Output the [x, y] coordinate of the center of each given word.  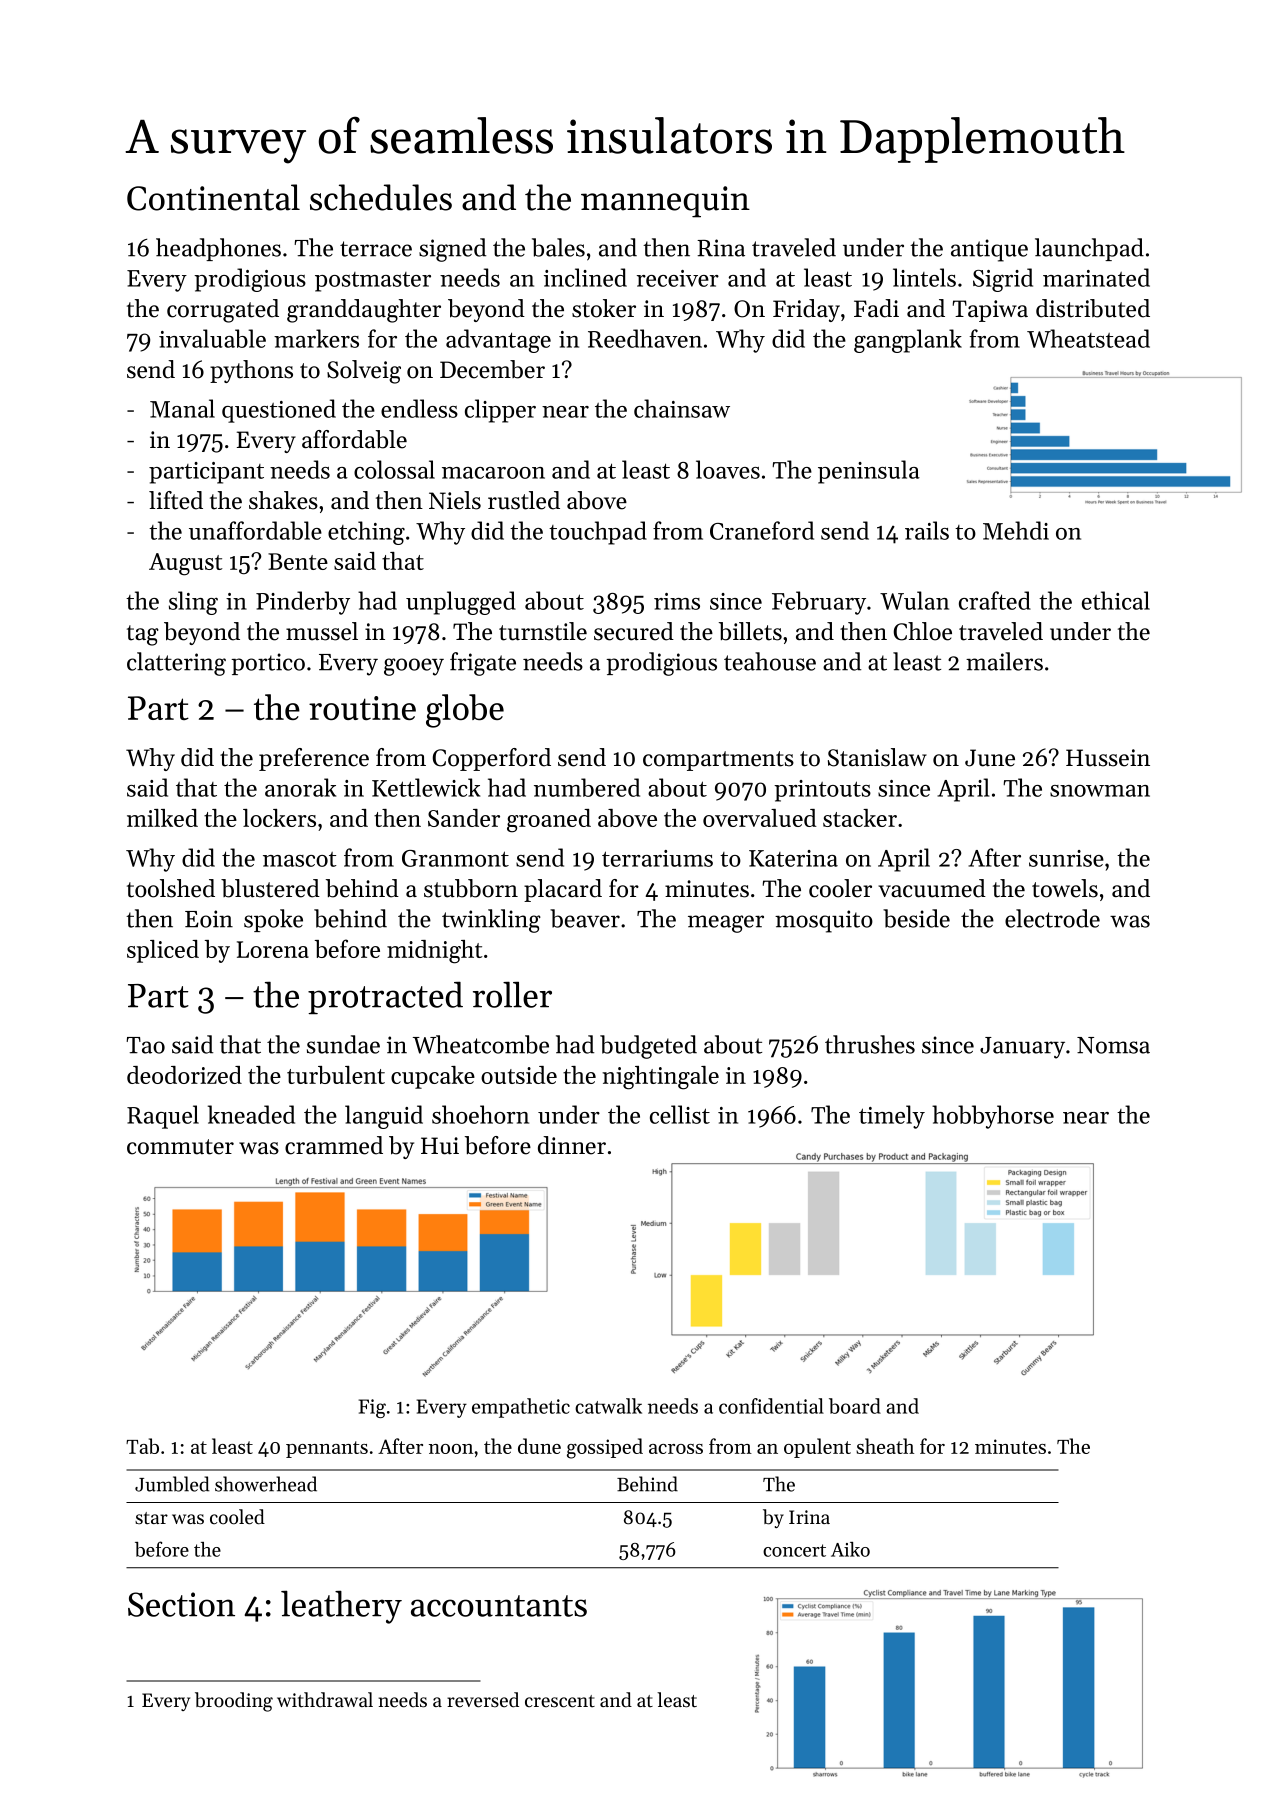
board [855, 1406]
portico [268, 664]
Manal [182, 408]
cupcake [433, 1077]
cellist [680, 1114]
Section [181, 1604]
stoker [604, 308]
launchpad [1089, 249]
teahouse [770, 661]
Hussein [1108, 758]
